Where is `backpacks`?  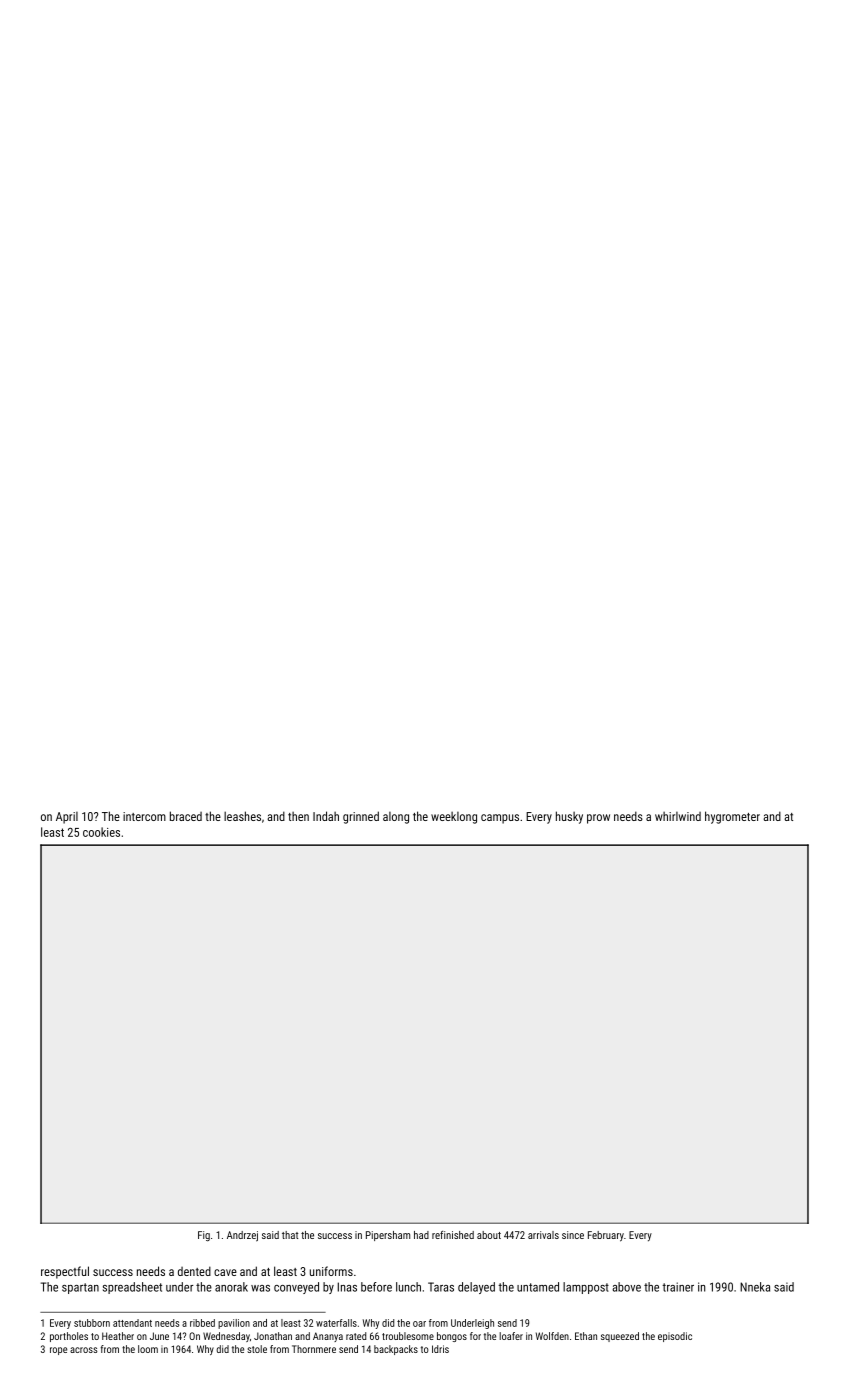 backpacks is located at coordinates (396, 1350).
